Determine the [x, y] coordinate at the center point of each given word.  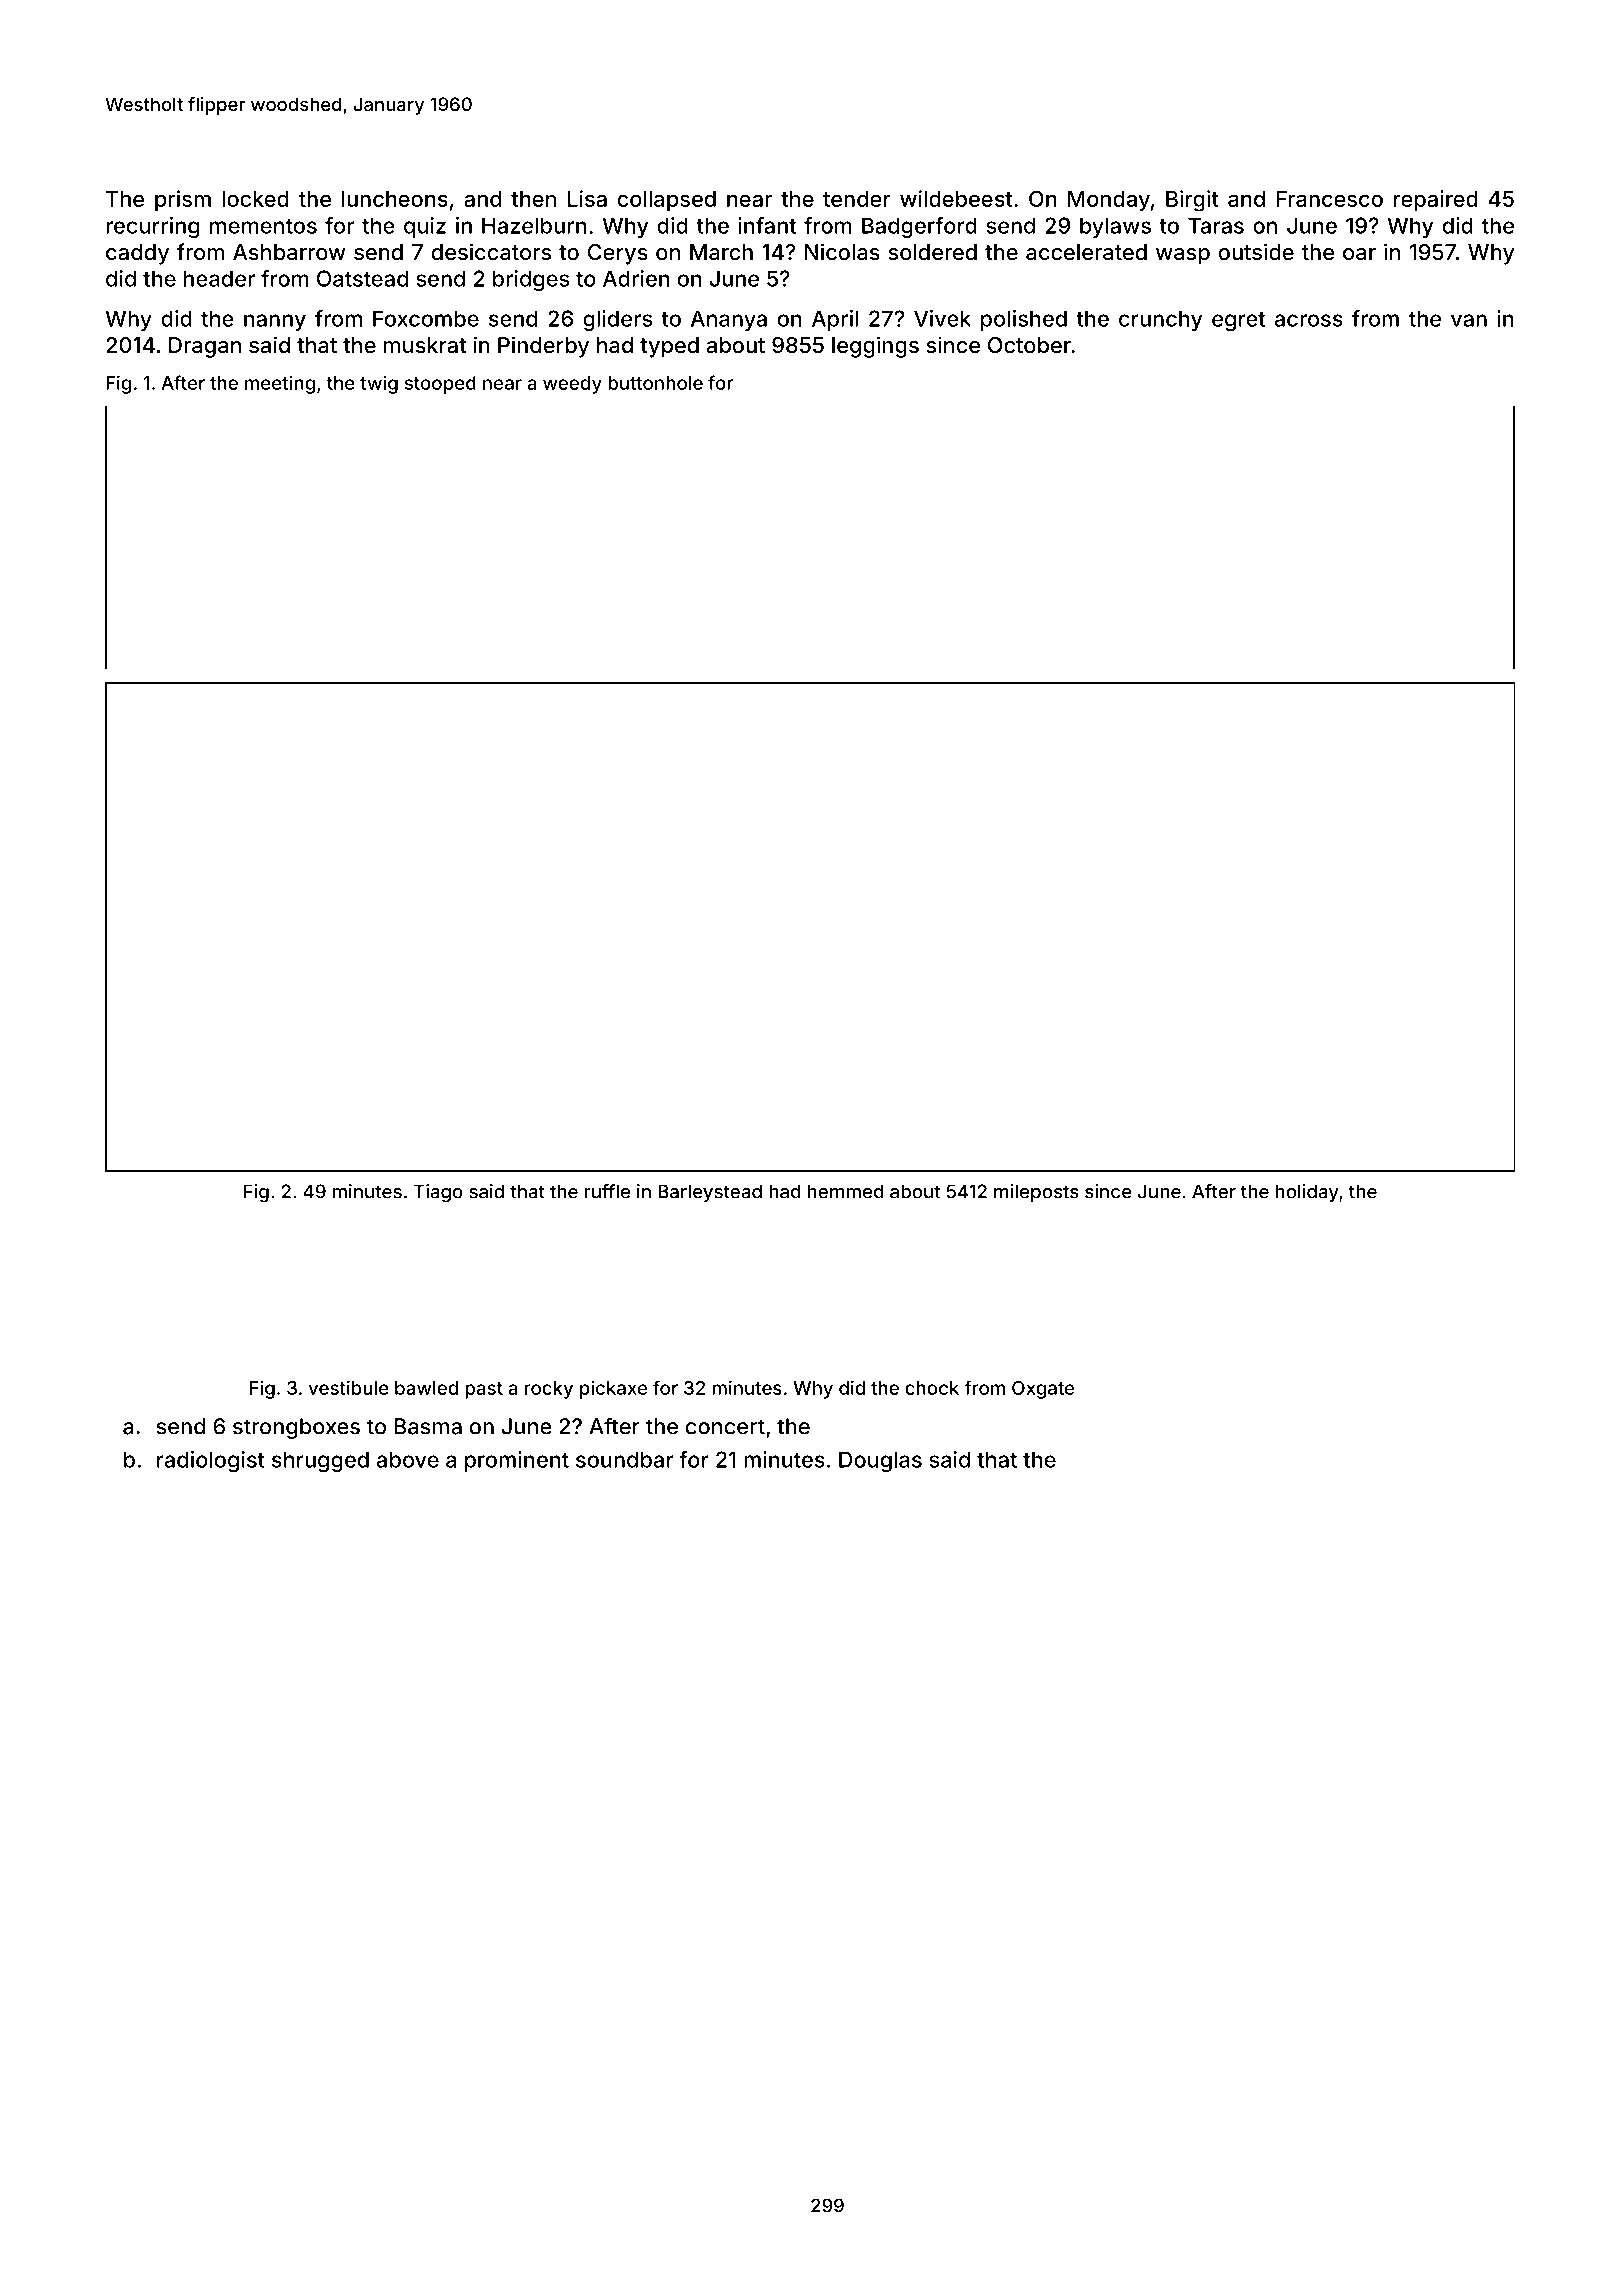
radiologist [211, 1461]
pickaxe [613, 1389]
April [835, 320]
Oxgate [1043, 1390]
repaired [1436, 200]
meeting [280, 384]
